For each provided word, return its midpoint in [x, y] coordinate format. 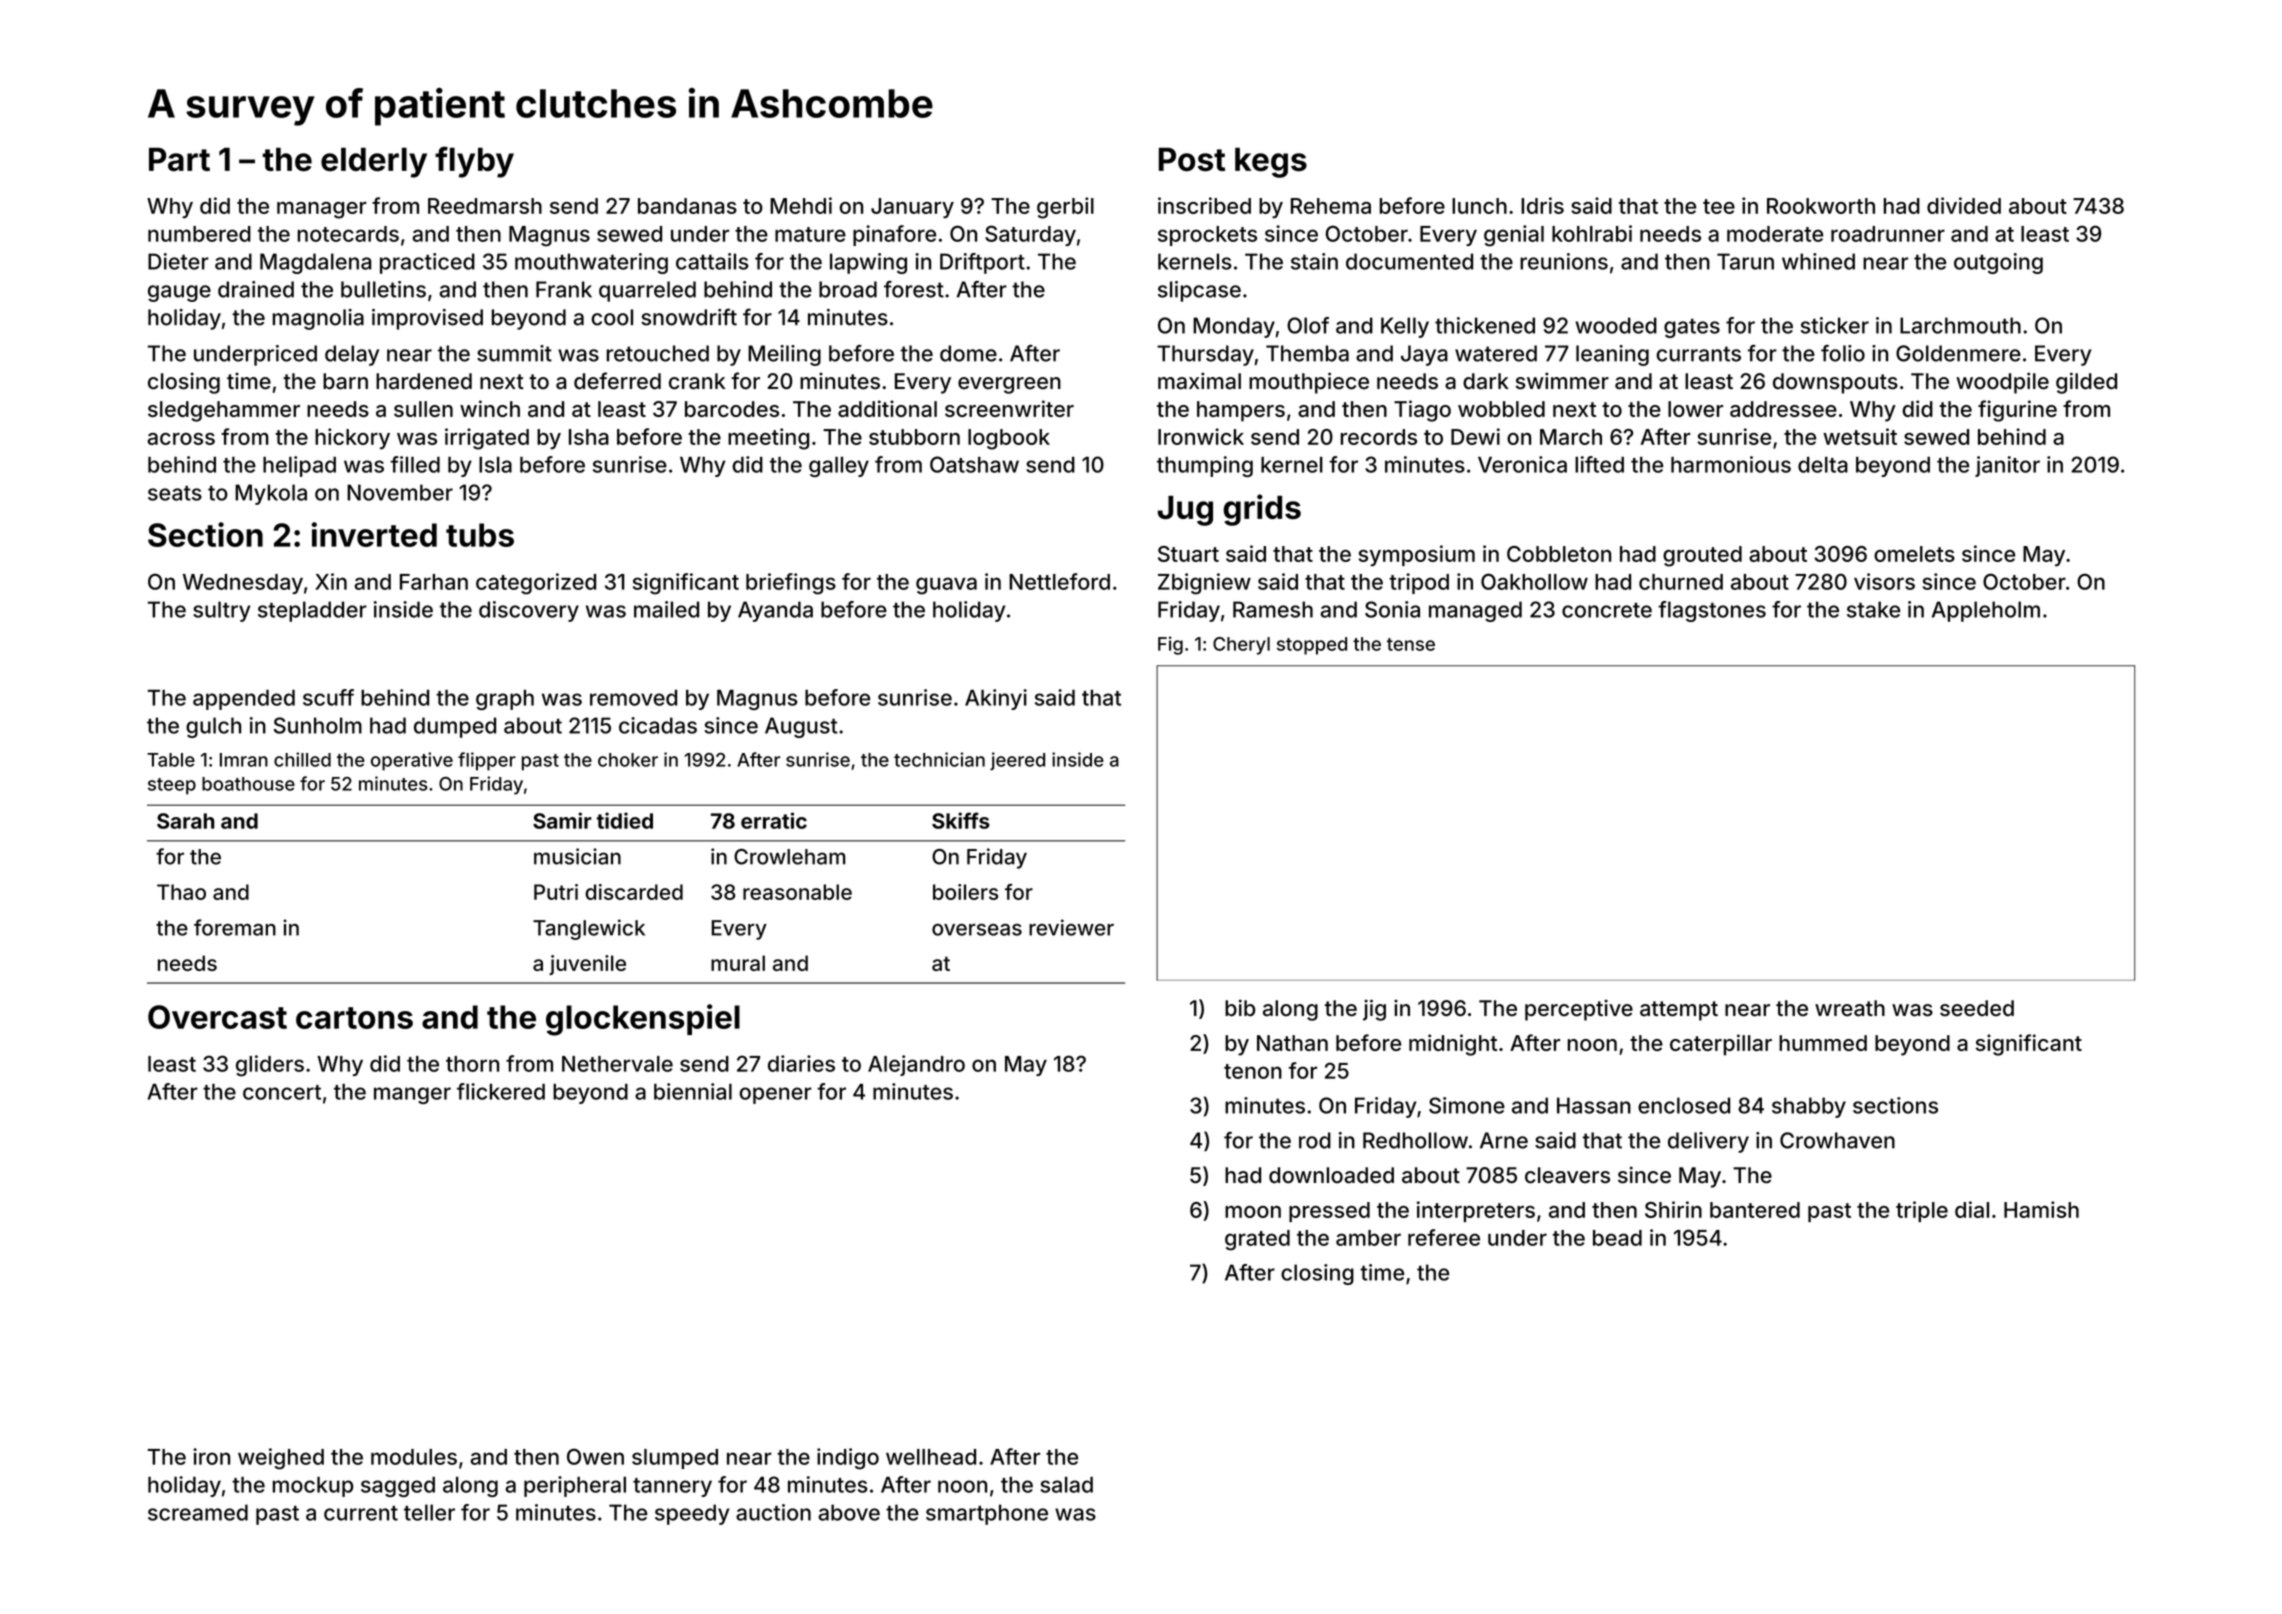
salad [1067, 1484]
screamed [198, 1512]
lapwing [868, 263]
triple [1922, 1211]
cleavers [1567, 1175]
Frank [564, 289]
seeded [1977, 1008]
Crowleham [789, 857]
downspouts [1835, 383]
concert [282, 1092]
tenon [1253, 1071]
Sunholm [318, 725]
